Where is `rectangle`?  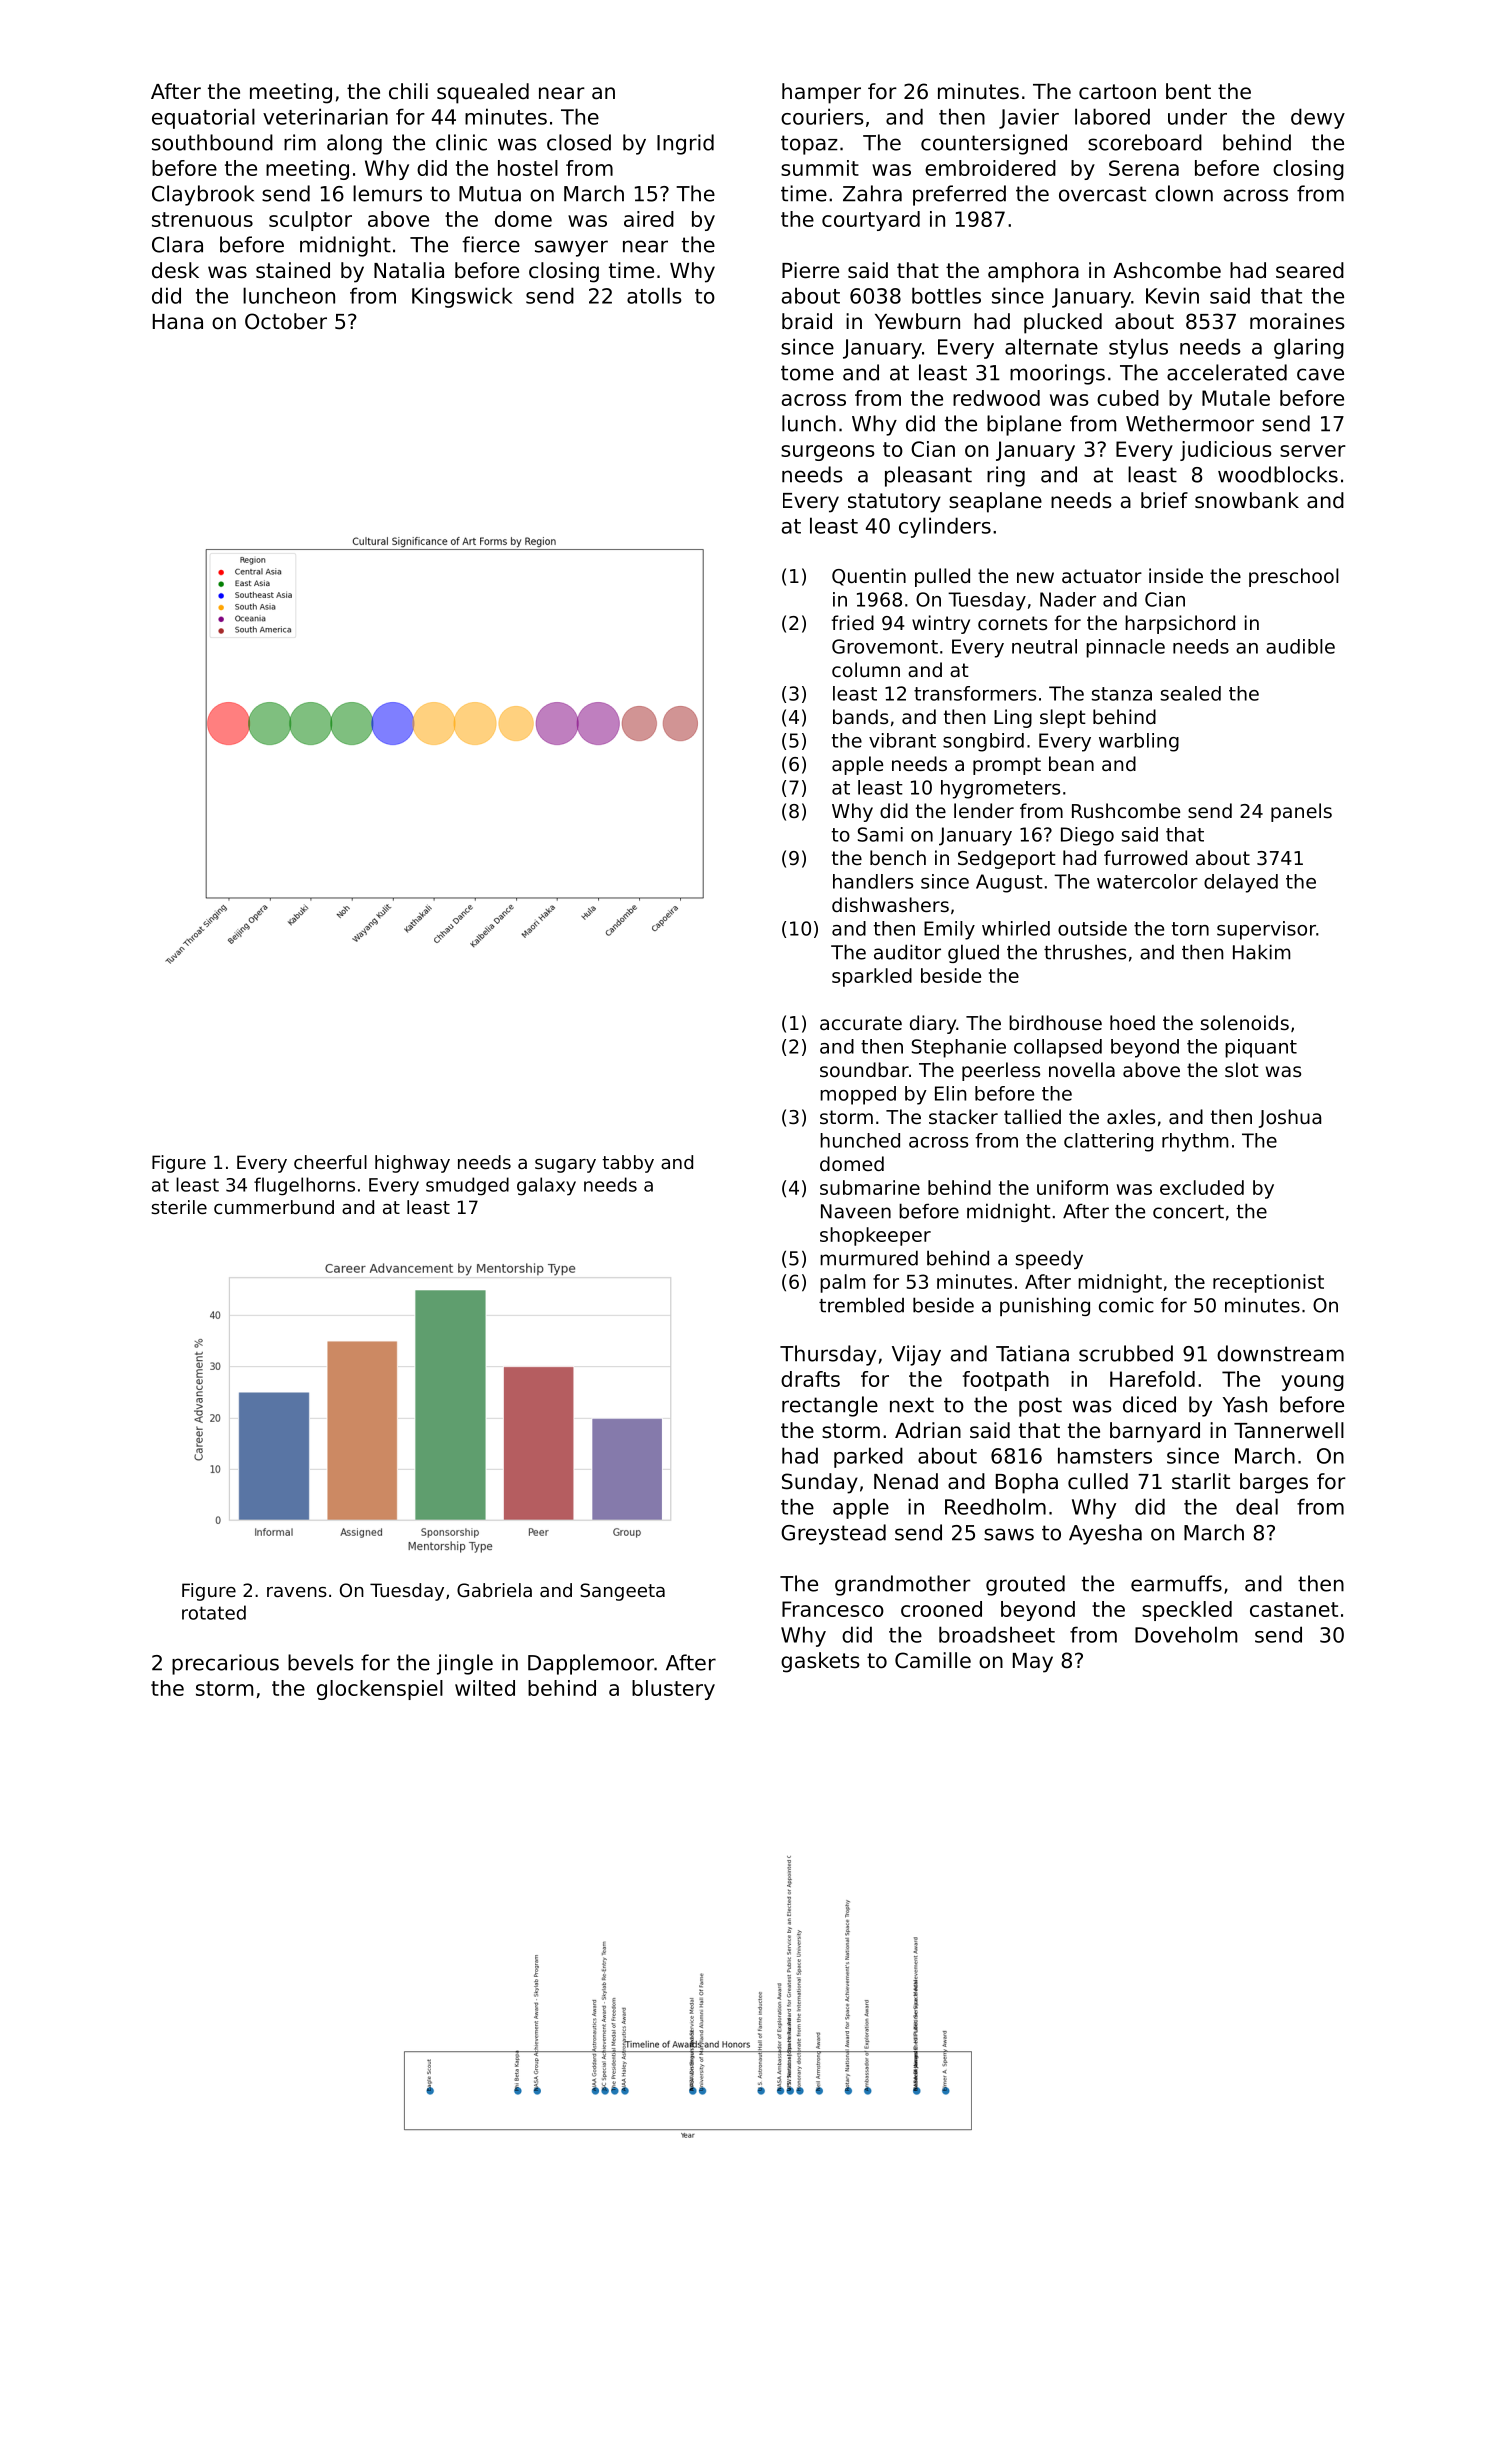 rectangle is located at coordinates (830, 1406).
